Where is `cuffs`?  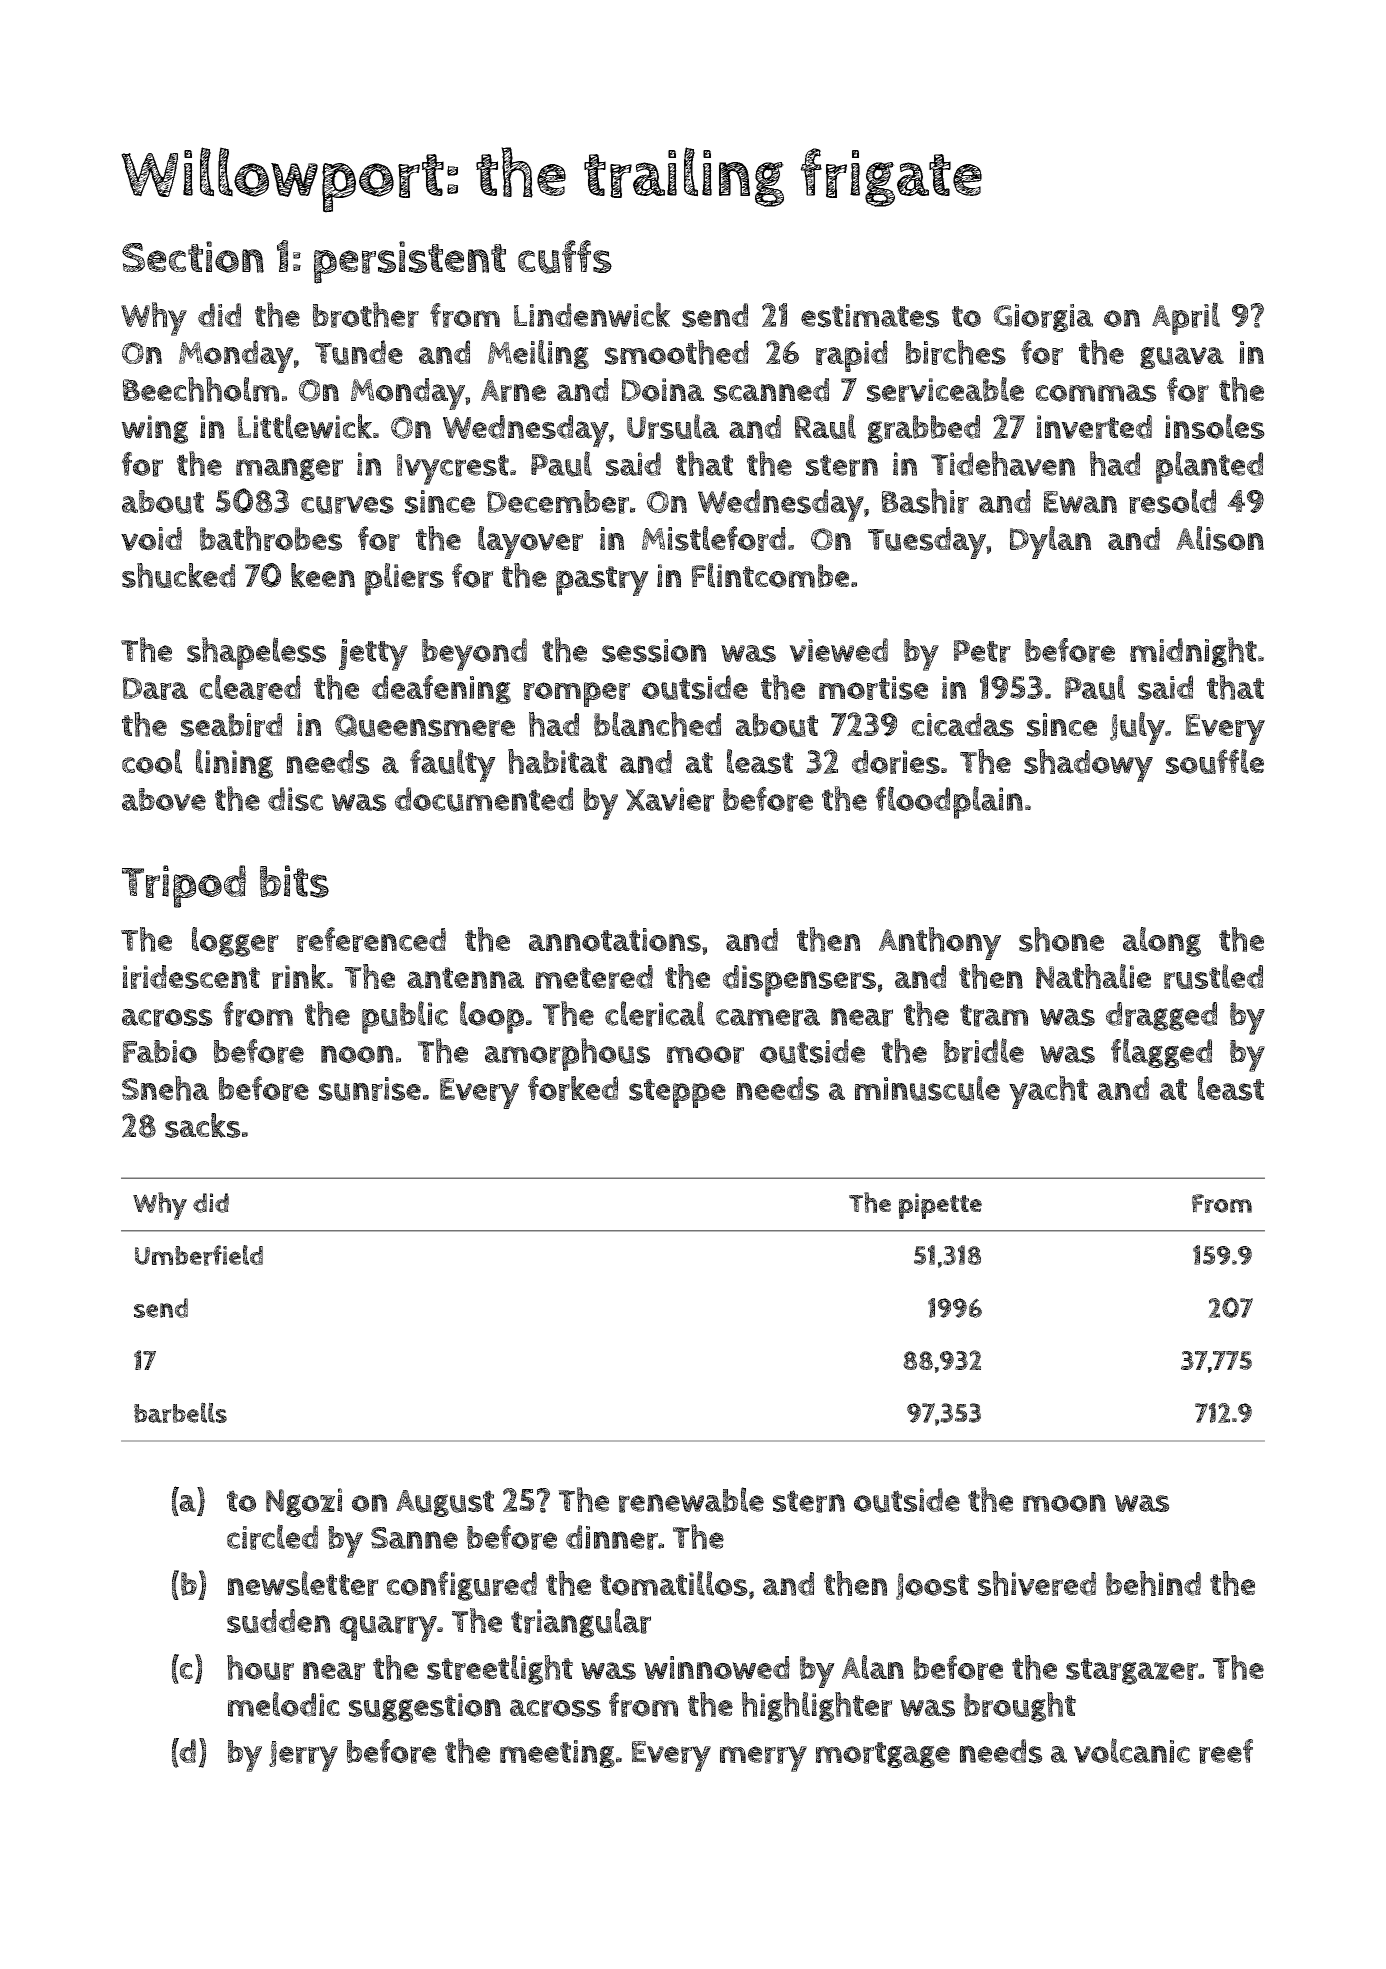
cuffs is located at coordinates (565, 257).
